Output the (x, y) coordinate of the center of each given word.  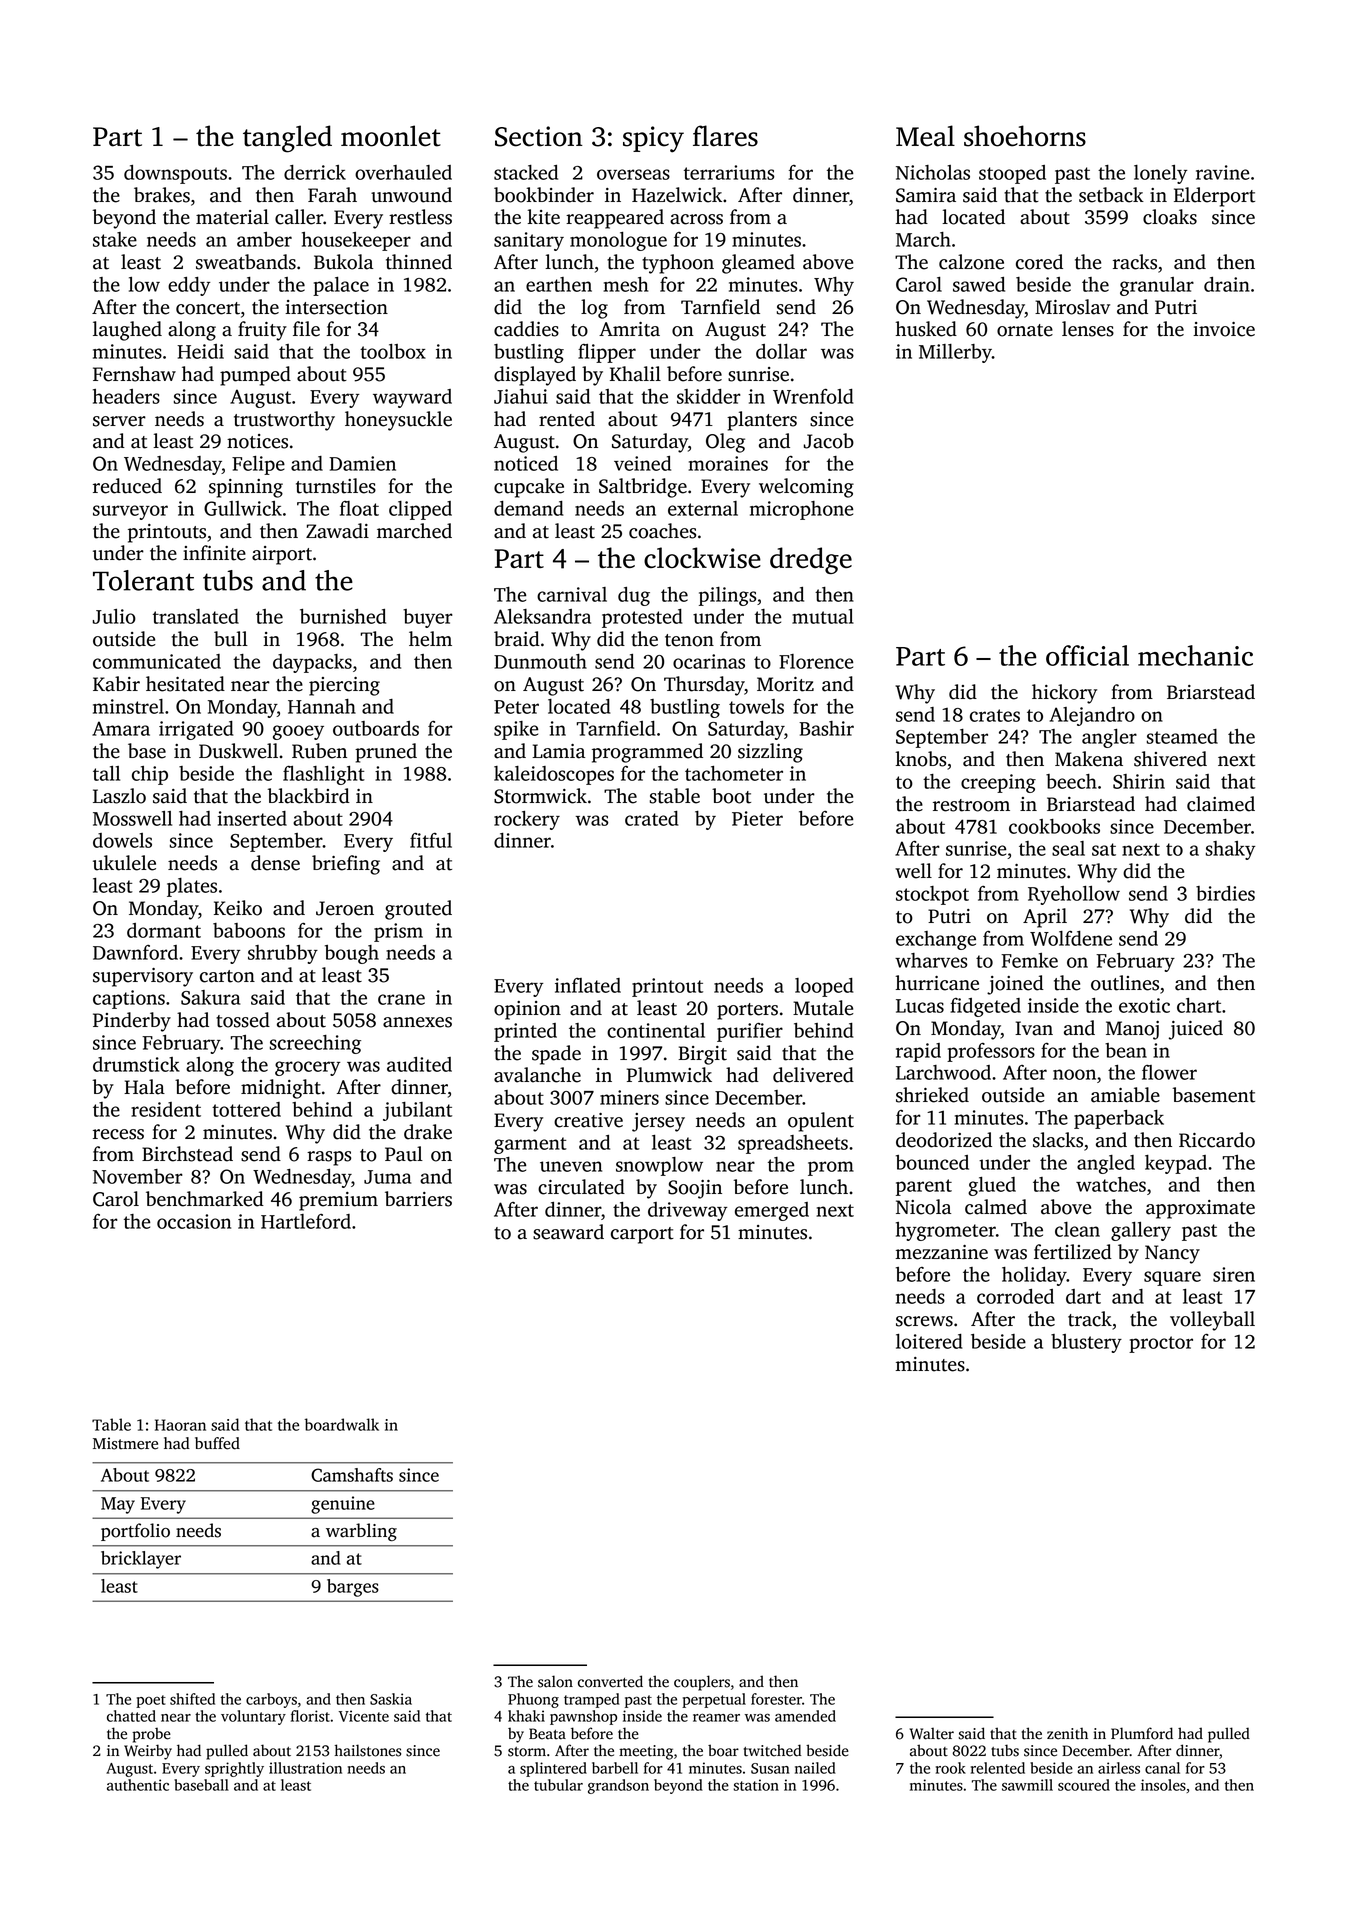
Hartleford (306, 1221)
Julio (114, 616)
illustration (305, 1768)
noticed (526, 463)
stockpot (932, 895)
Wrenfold (813, 396)
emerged (772, 1211)
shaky (1230, 850)
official (1087, 655)
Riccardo (1217, 1140)
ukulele (124, 863)
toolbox (393, 351)
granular (1157, 286)
